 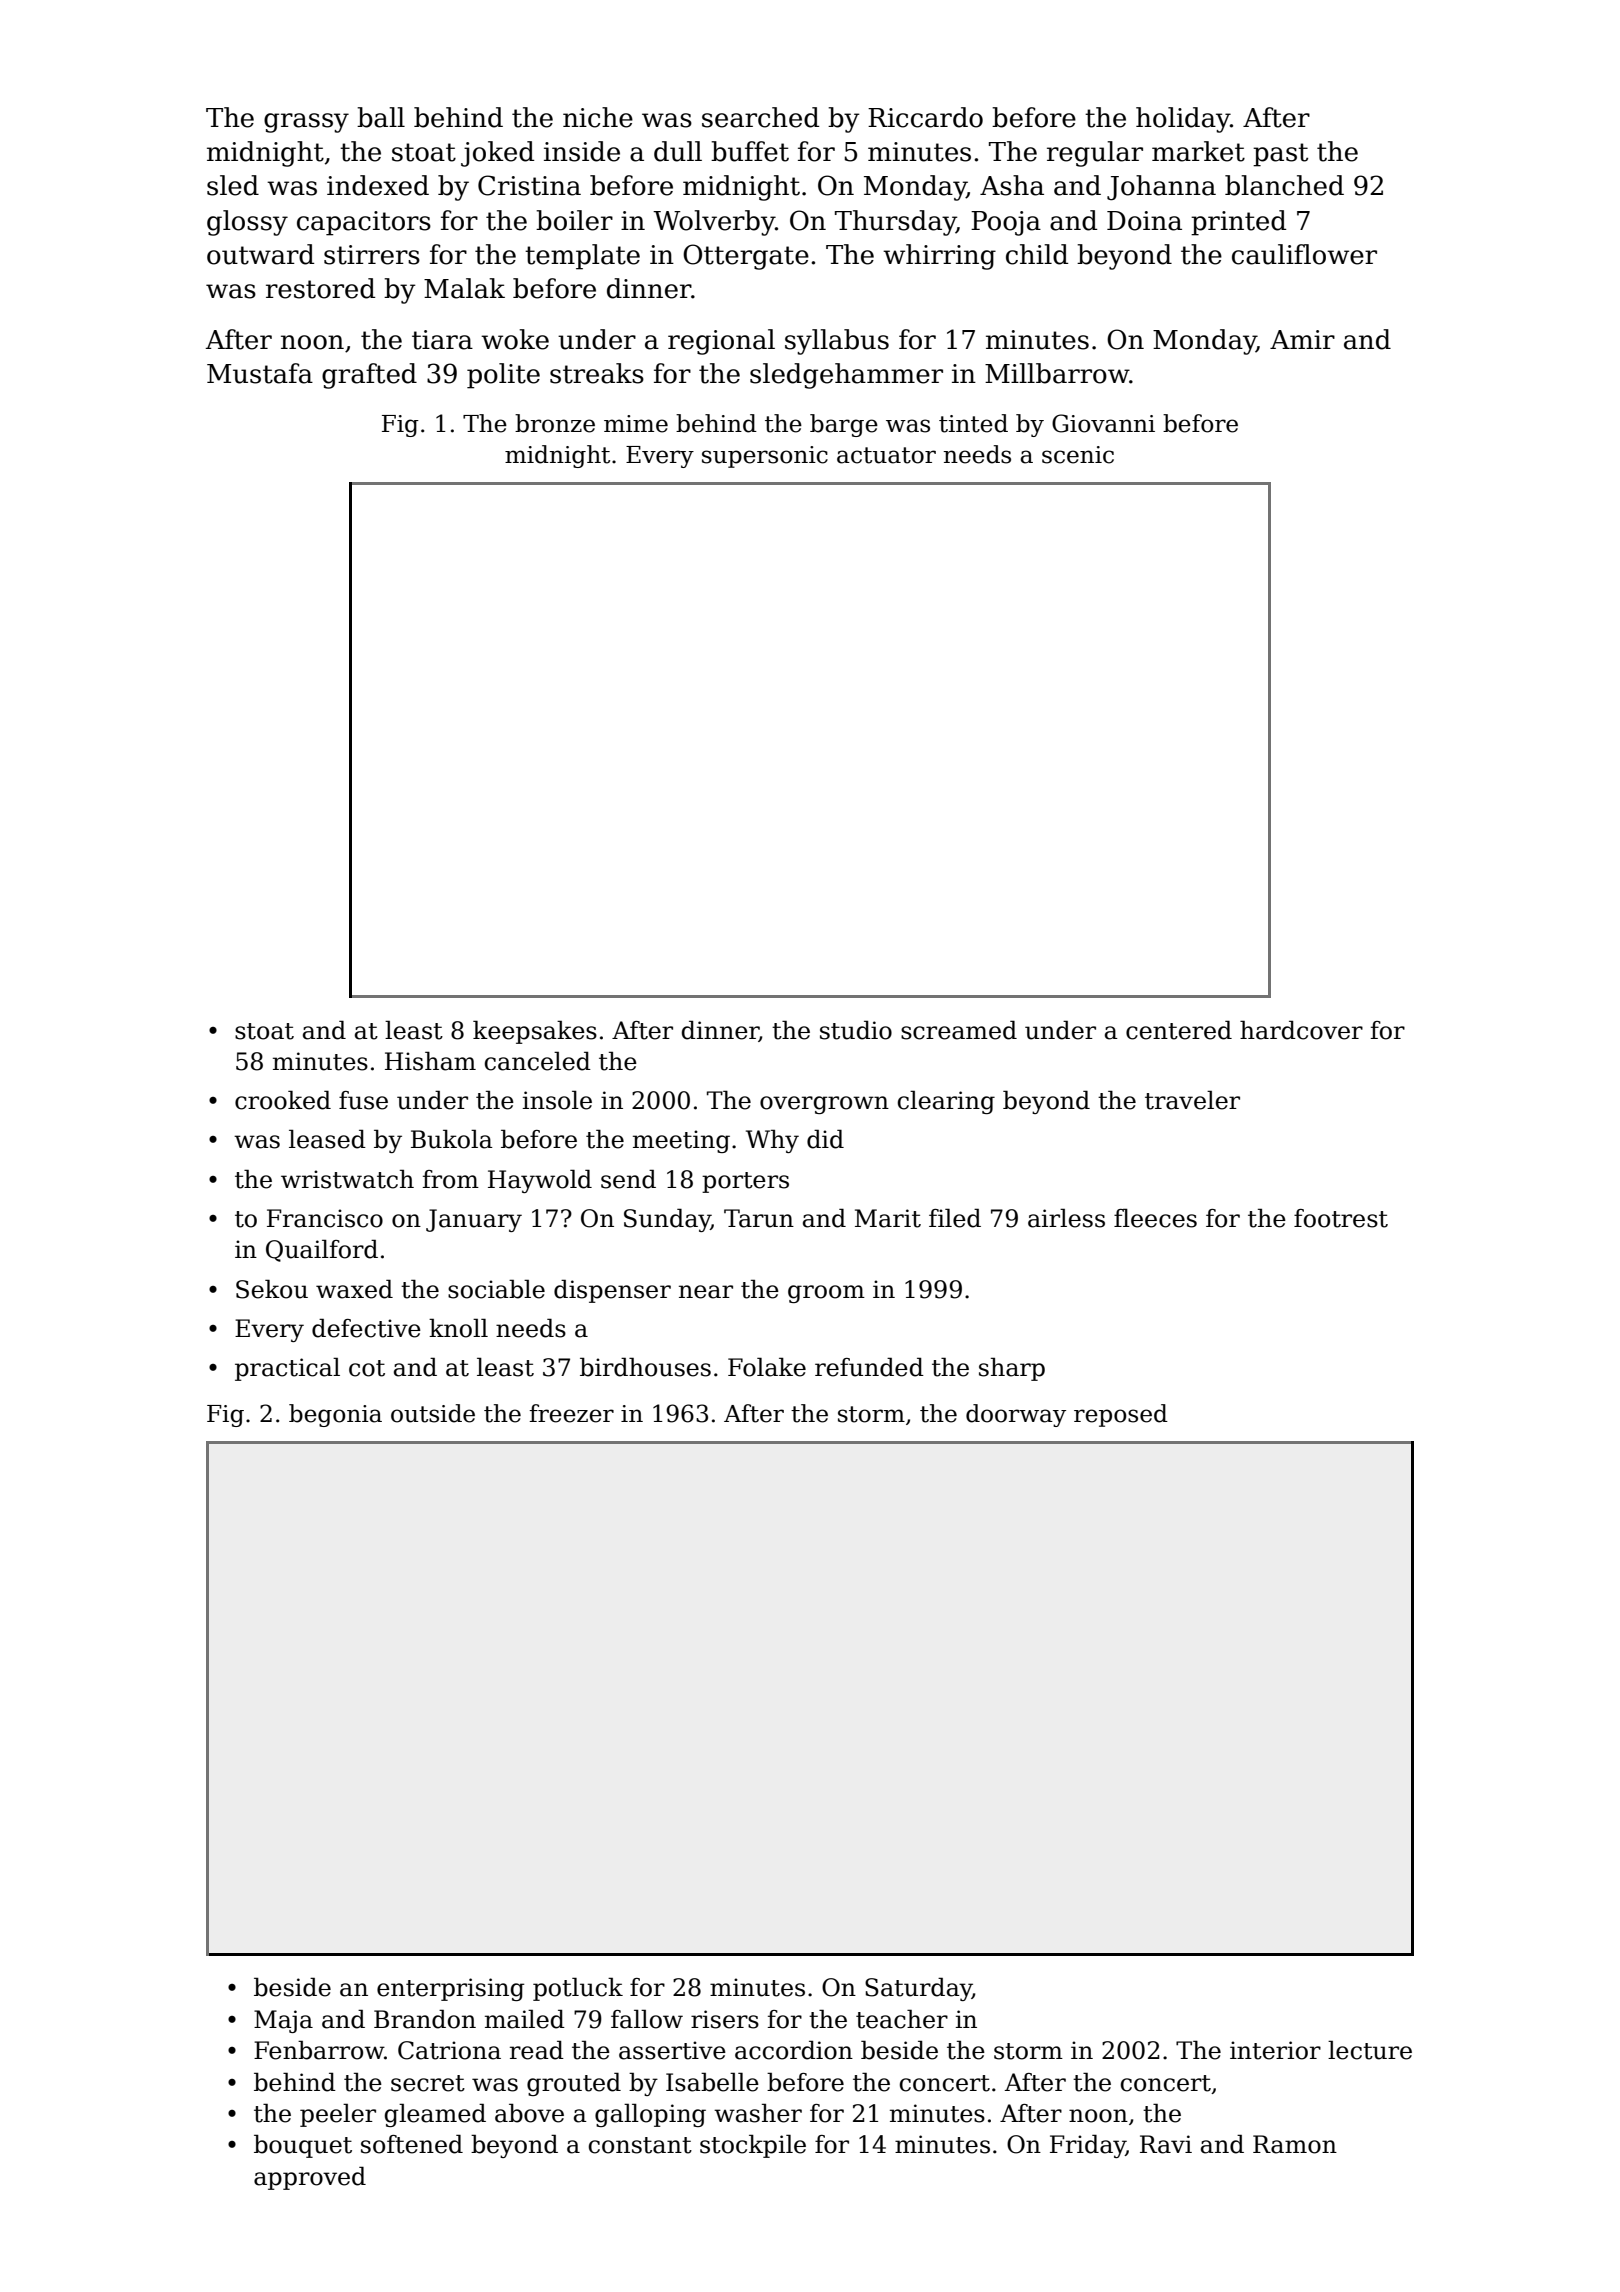 I want to click on studio, so click(x=856, y=1030).
